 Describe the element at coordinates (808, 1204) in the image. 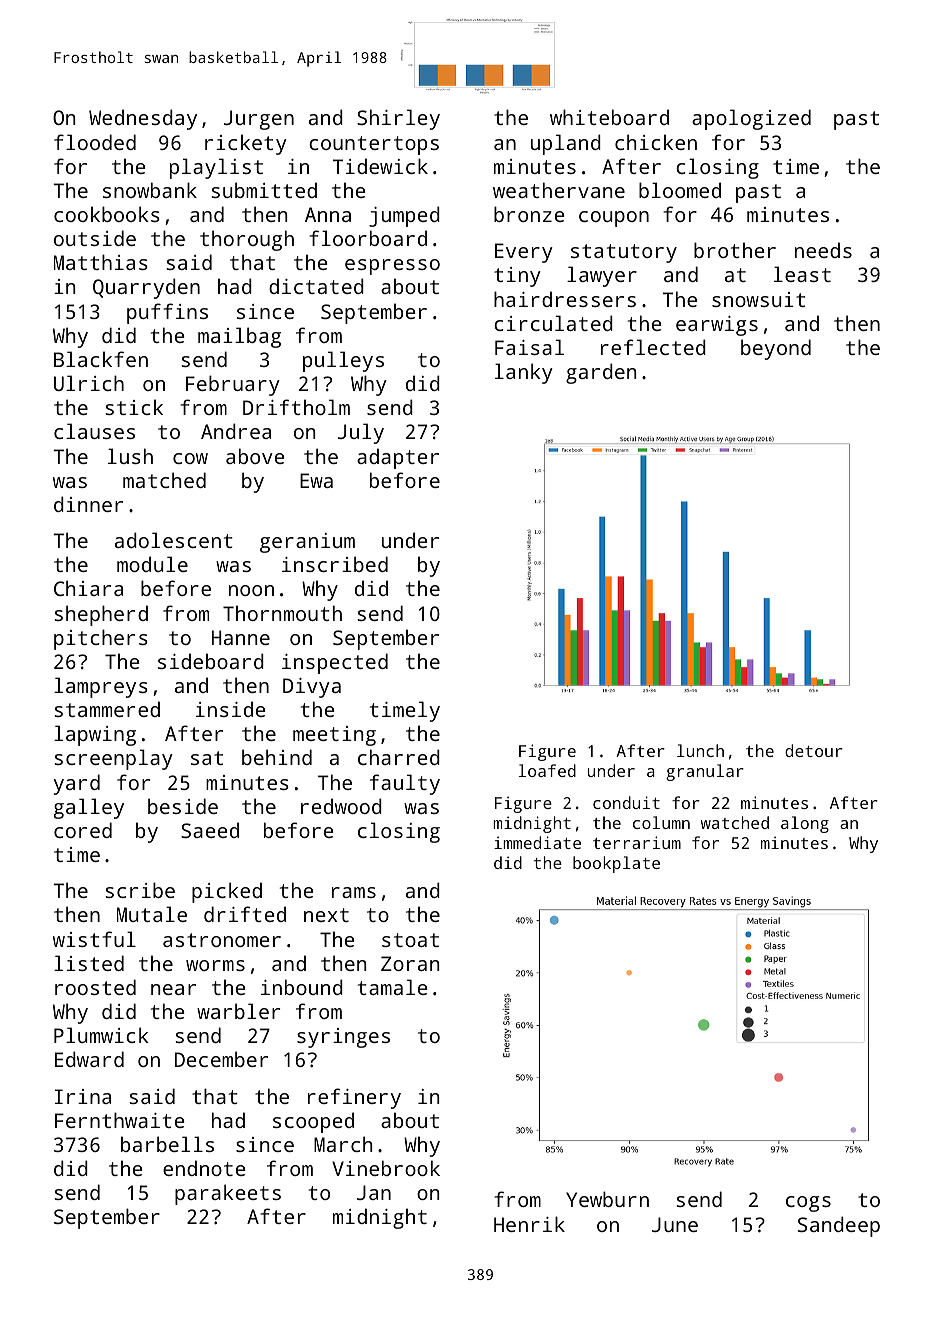

I see `cogs` at that location.
